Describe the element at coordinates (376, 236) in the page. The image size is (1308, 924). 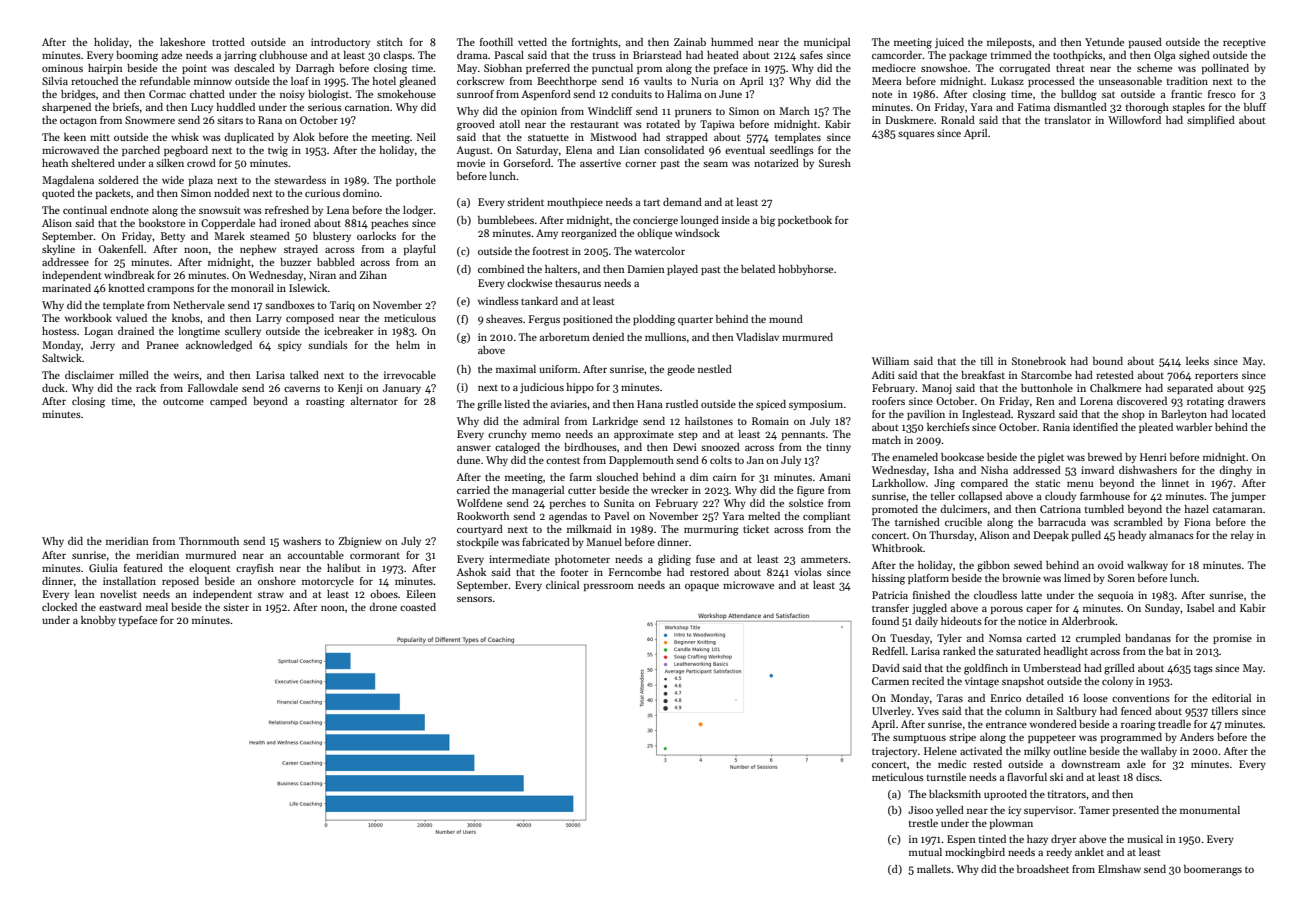
I see `oarlocks` at that location.
